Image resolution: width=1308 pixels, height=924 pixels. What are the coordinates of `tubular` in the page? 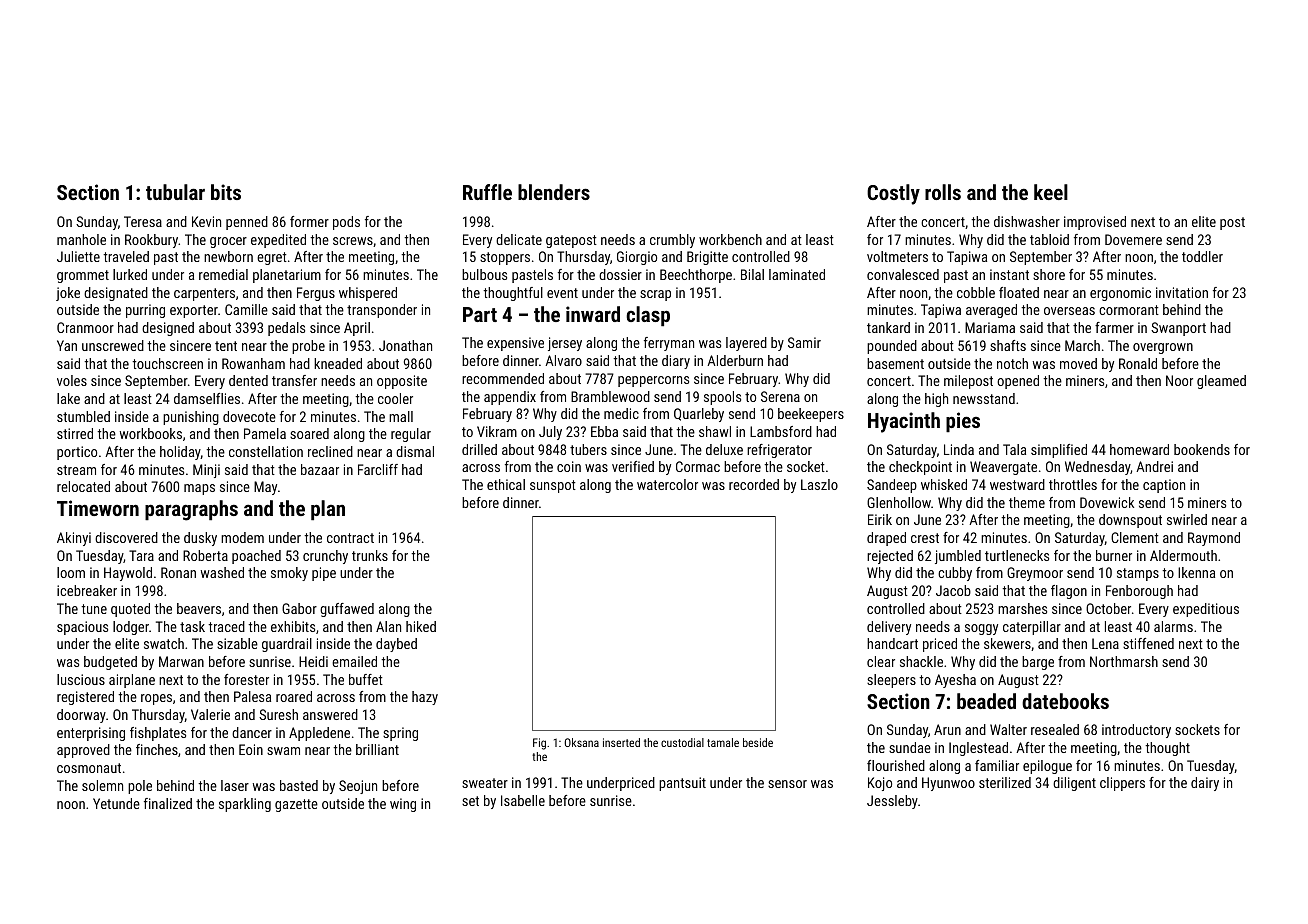 It's located at (175, 192).
